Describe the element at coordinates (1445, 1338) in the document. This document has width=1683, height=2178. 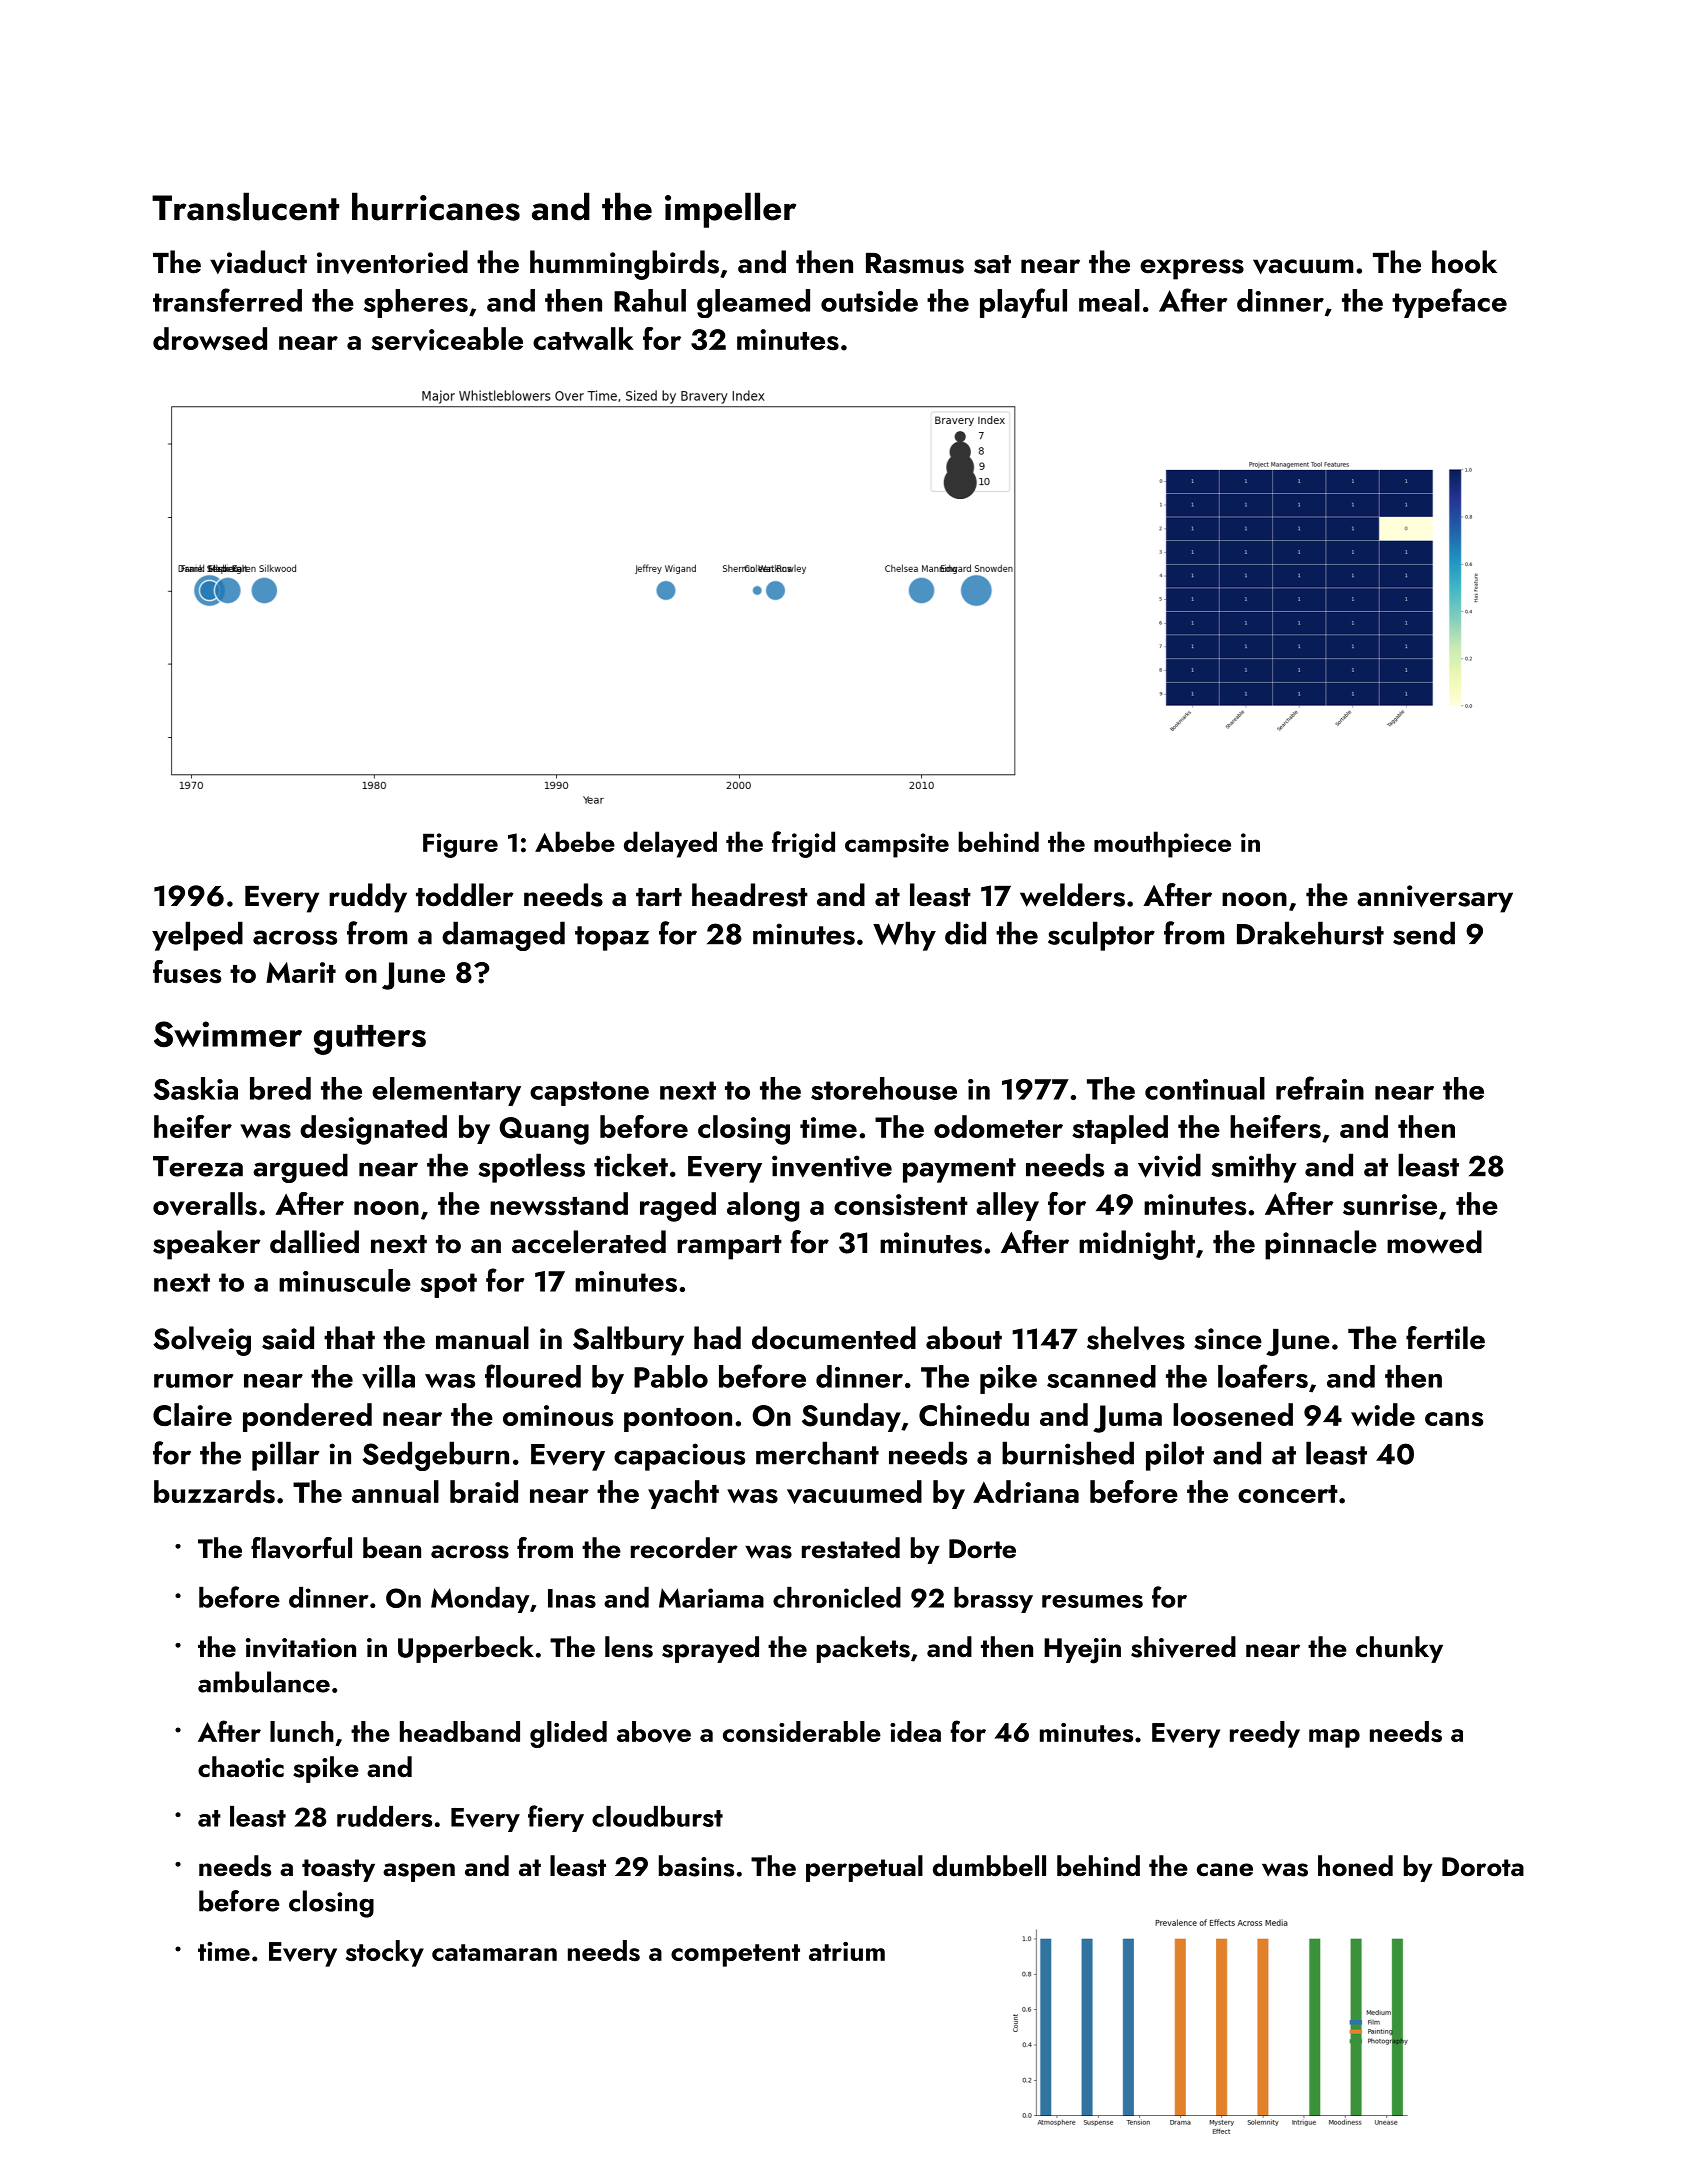
I see `fertile` at that location.
